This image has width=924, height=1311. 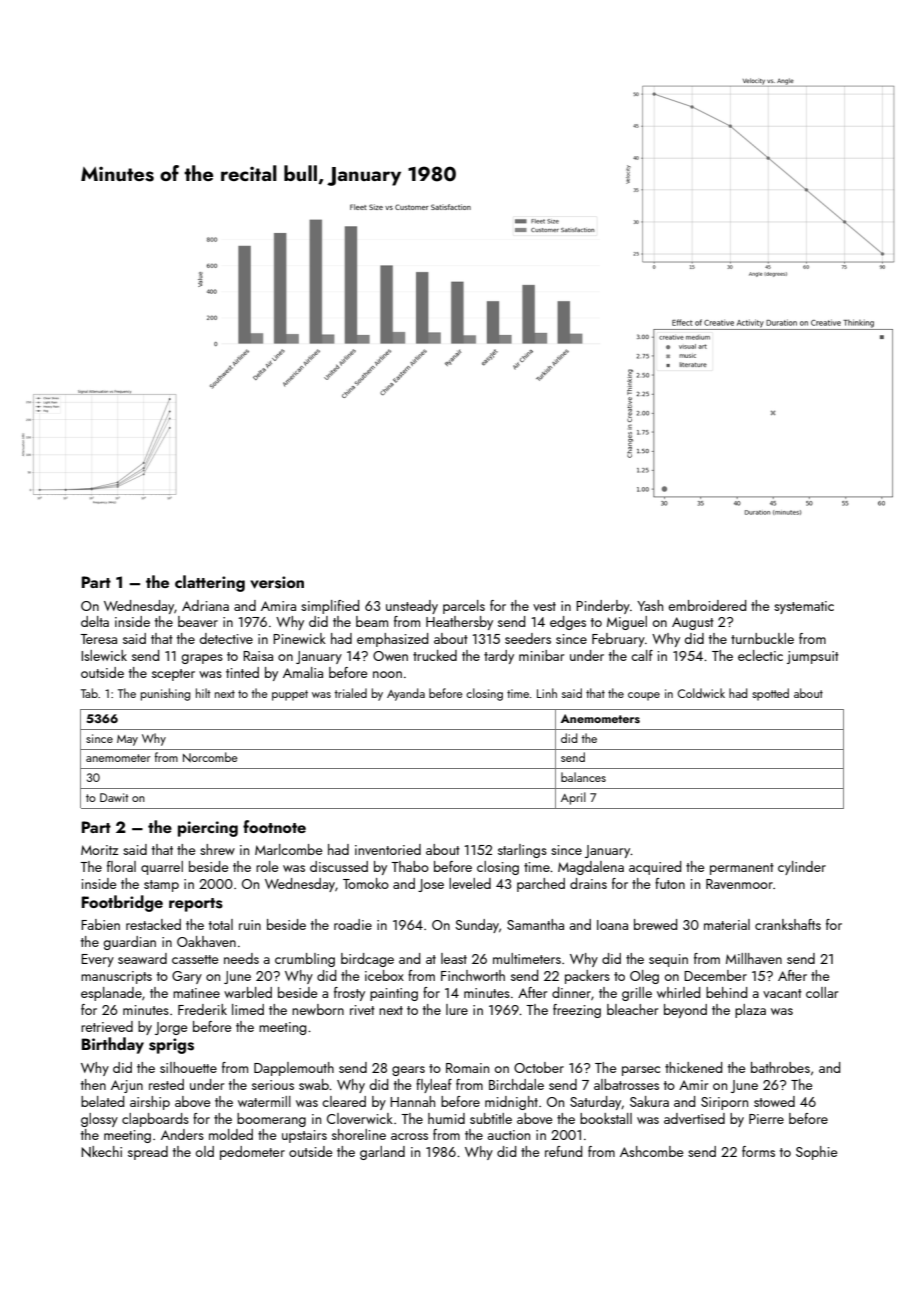 I want to click on restacked, so click(x=153, y=924).
